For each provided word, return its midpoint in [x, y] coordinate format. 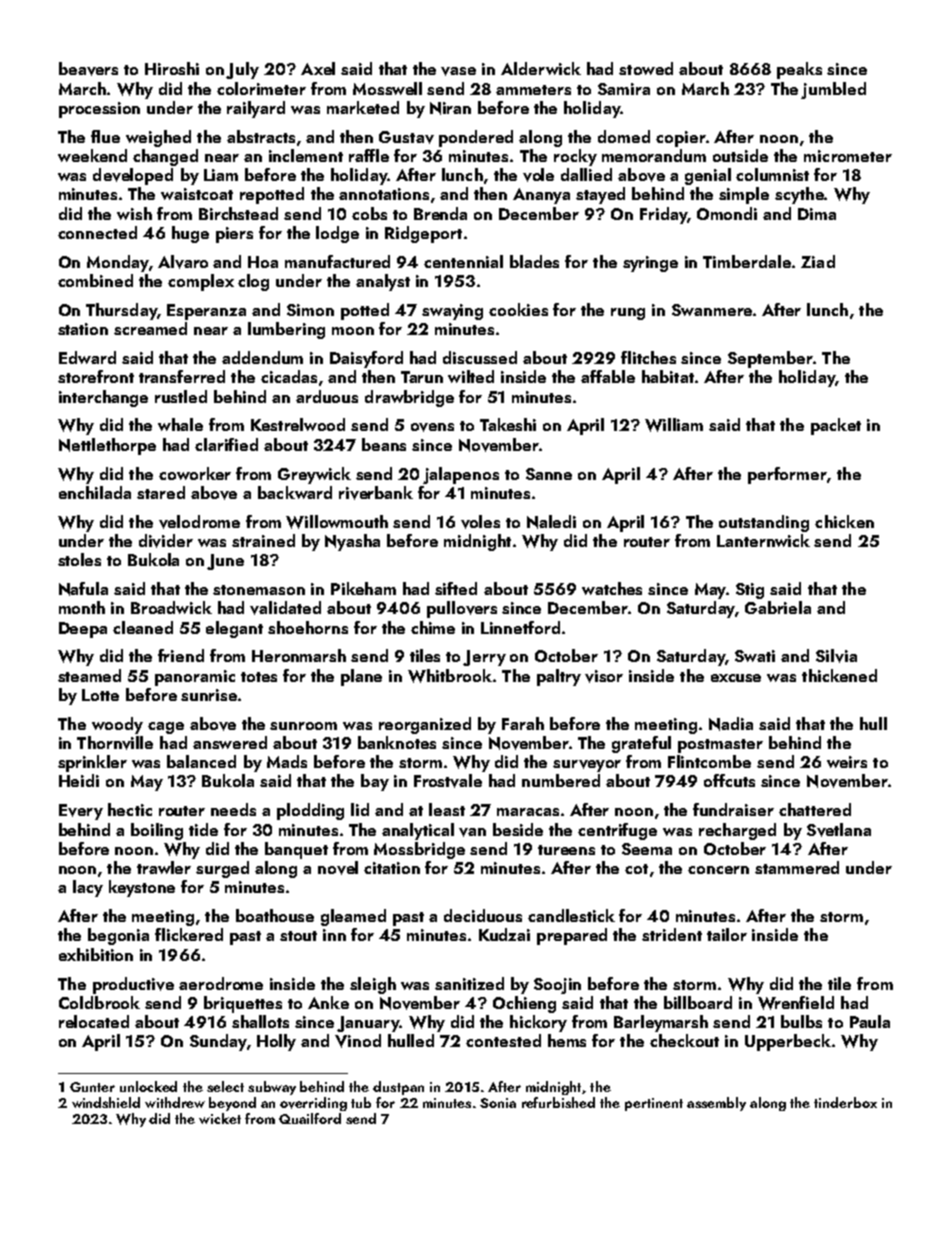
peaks [799, 70]
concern [718, 870]
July [242, 70]
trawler [164, 867]
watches [612, 588]
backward [295, 492]
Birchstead [238, 213]
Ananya [541, 196]
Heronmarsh [299, 655]
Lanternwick [763, 540]
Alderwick [541, 68]
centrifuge [617, 831]
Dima [817, 214]
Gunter [92, 1087]
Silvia [836, 656]
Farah [523, 723]
